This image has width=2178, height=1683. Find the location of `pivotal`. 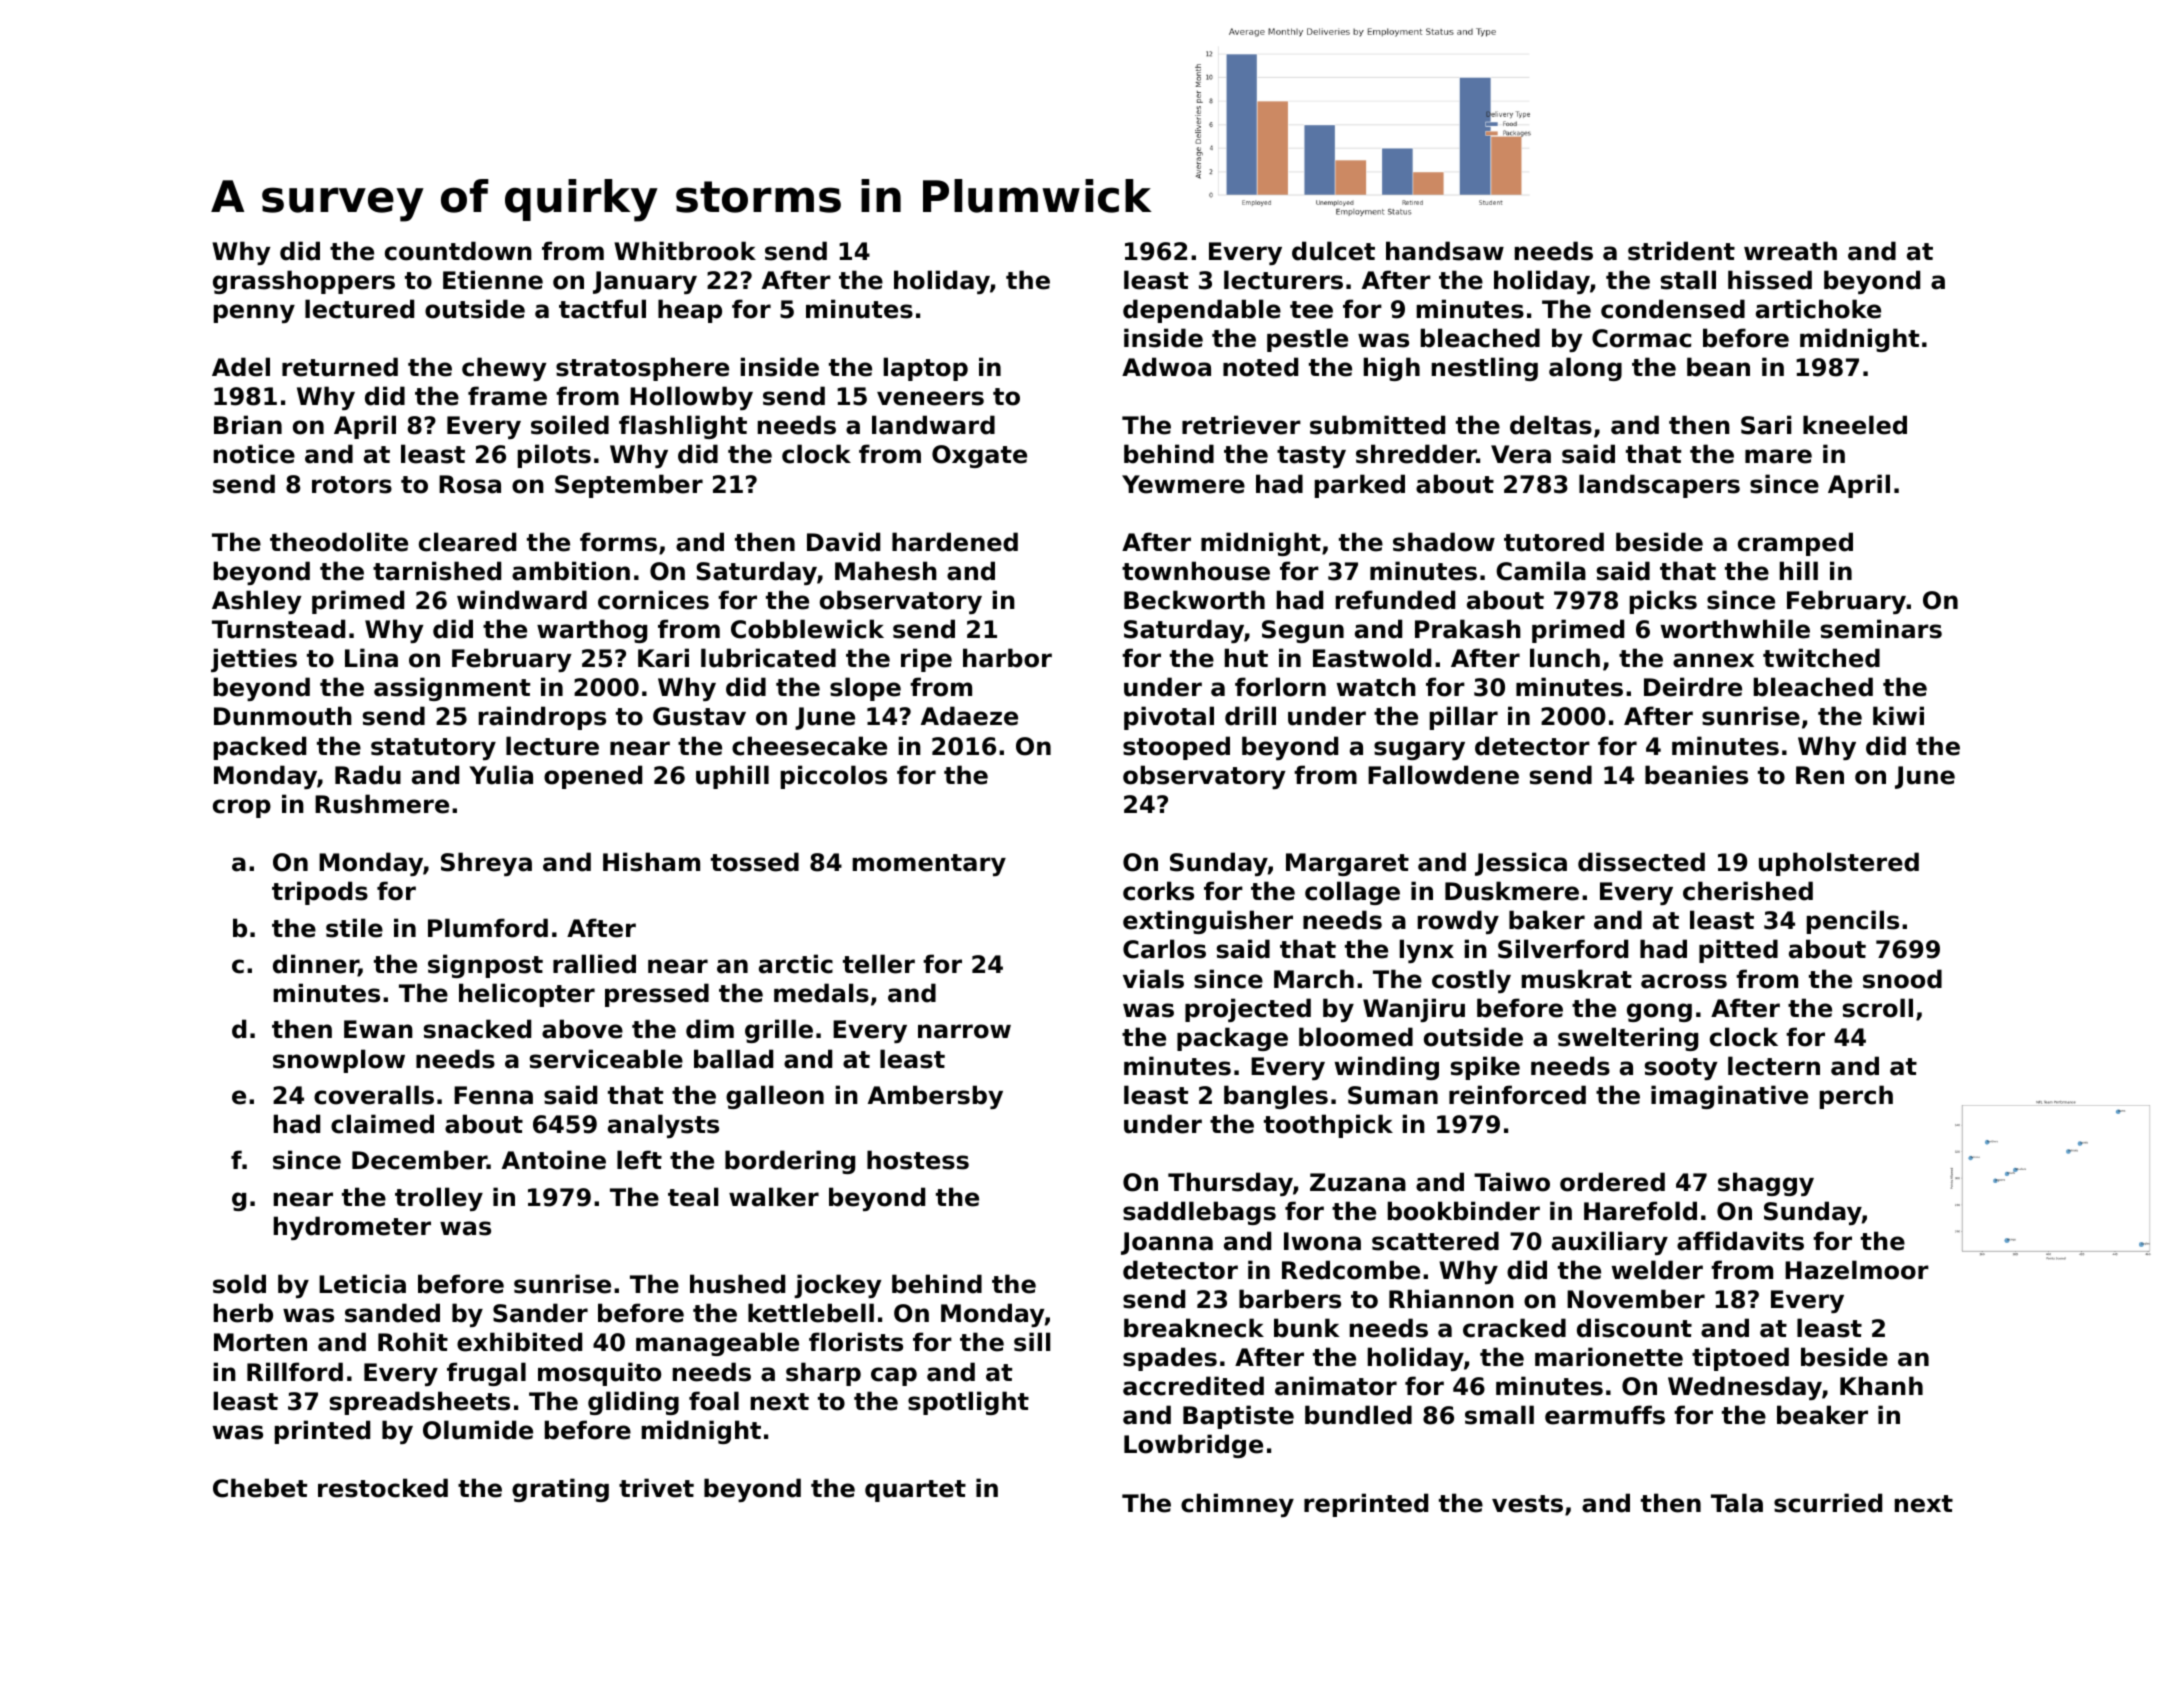

pivotal is located at coordinates (1169, 718).
